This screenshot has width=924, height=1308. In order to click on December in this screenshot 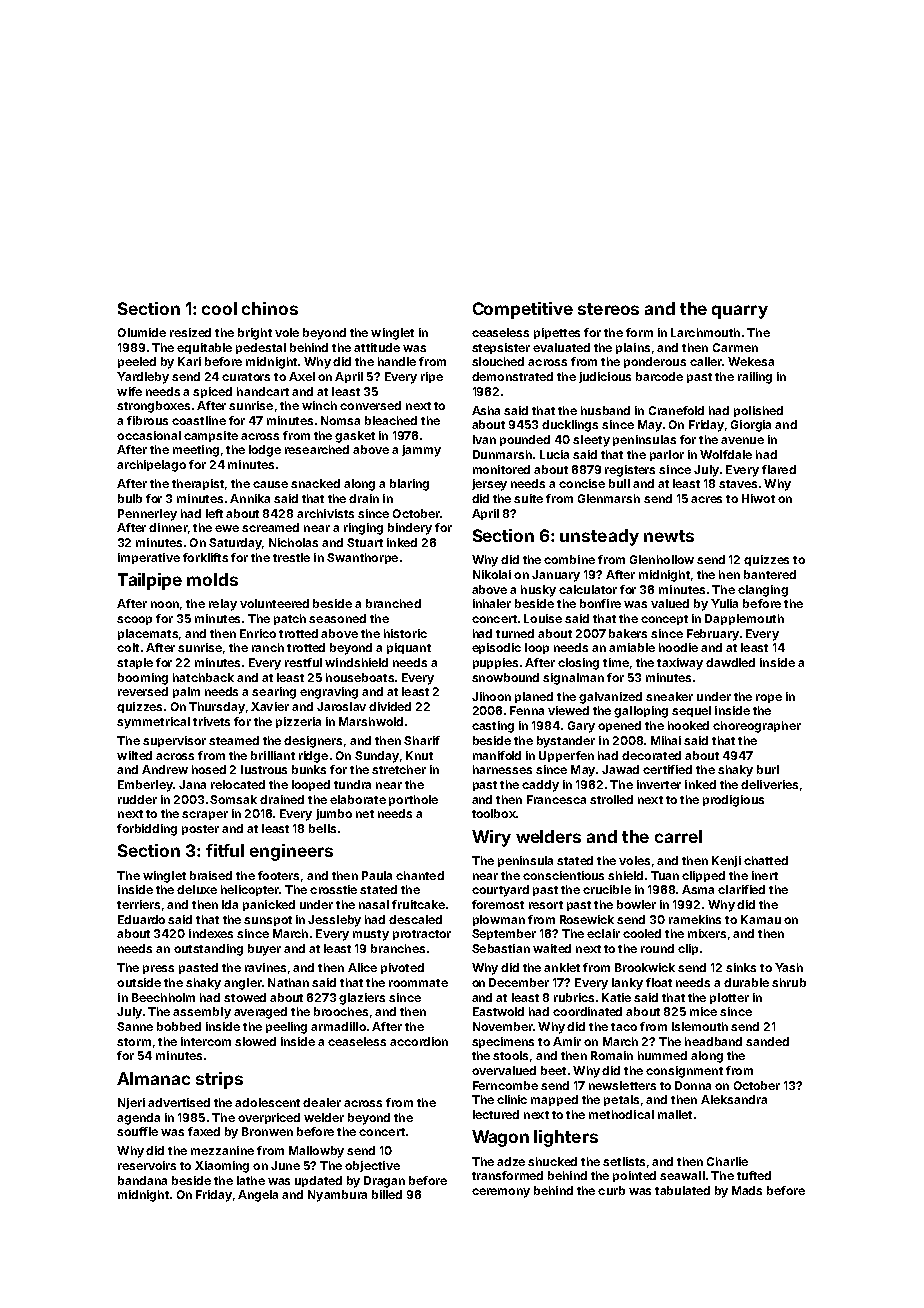, I will do `click(519, 982)`.
